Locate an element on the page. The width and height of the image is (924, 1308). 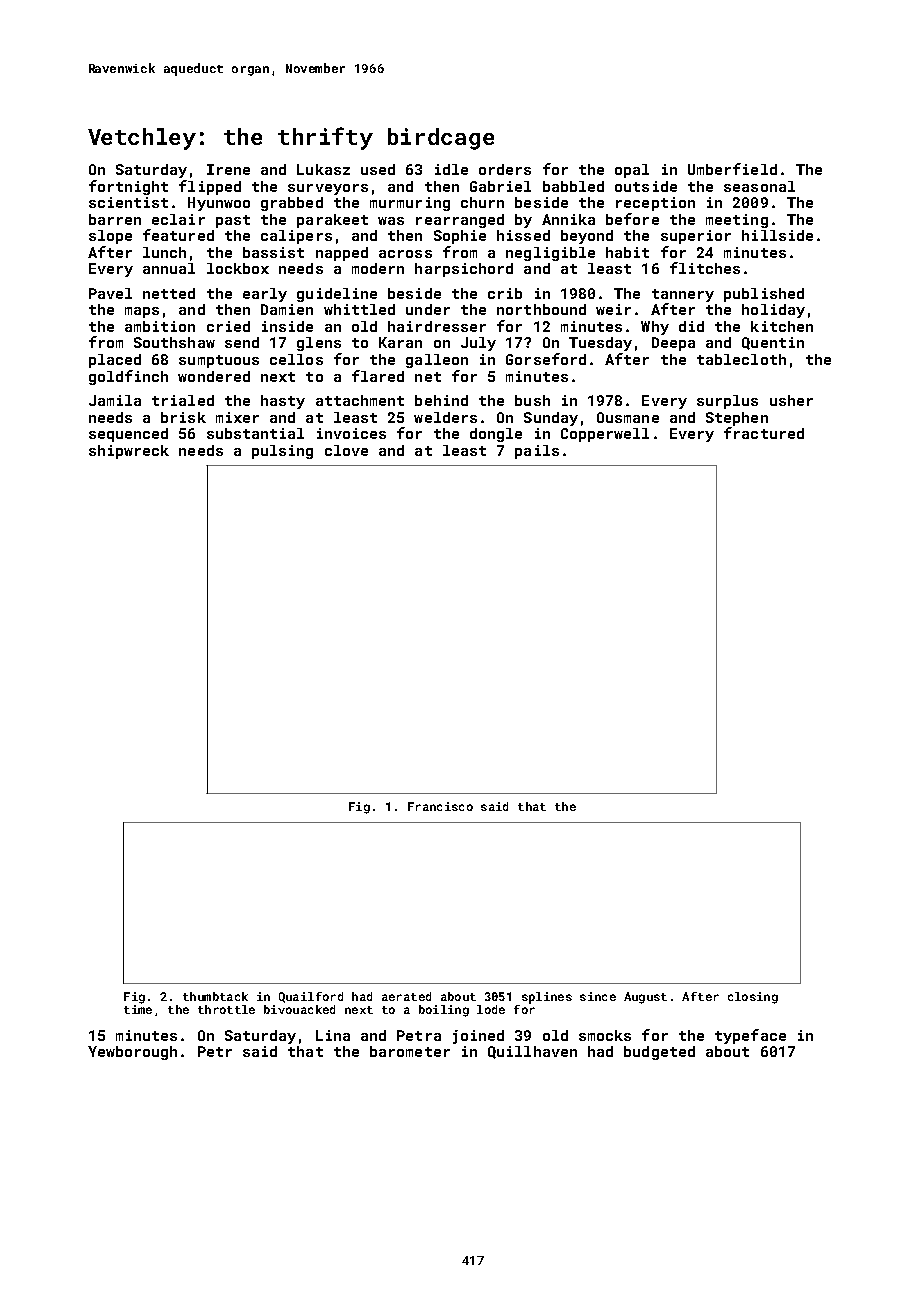
Lina is located at coordinates (333, 1035).
